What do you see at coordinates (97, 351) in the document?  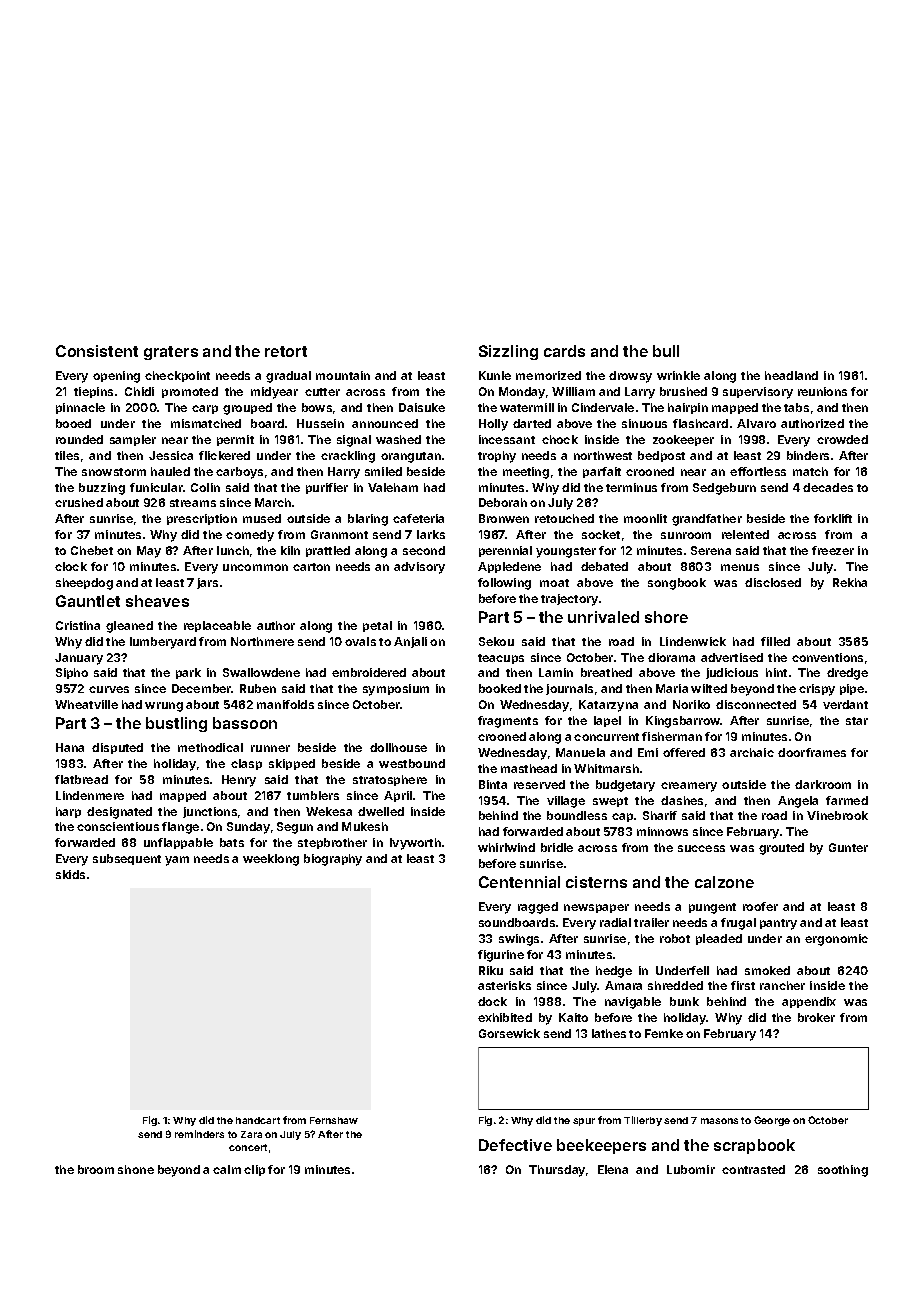 I see `Consistent` at bounding box center [97, 351].
